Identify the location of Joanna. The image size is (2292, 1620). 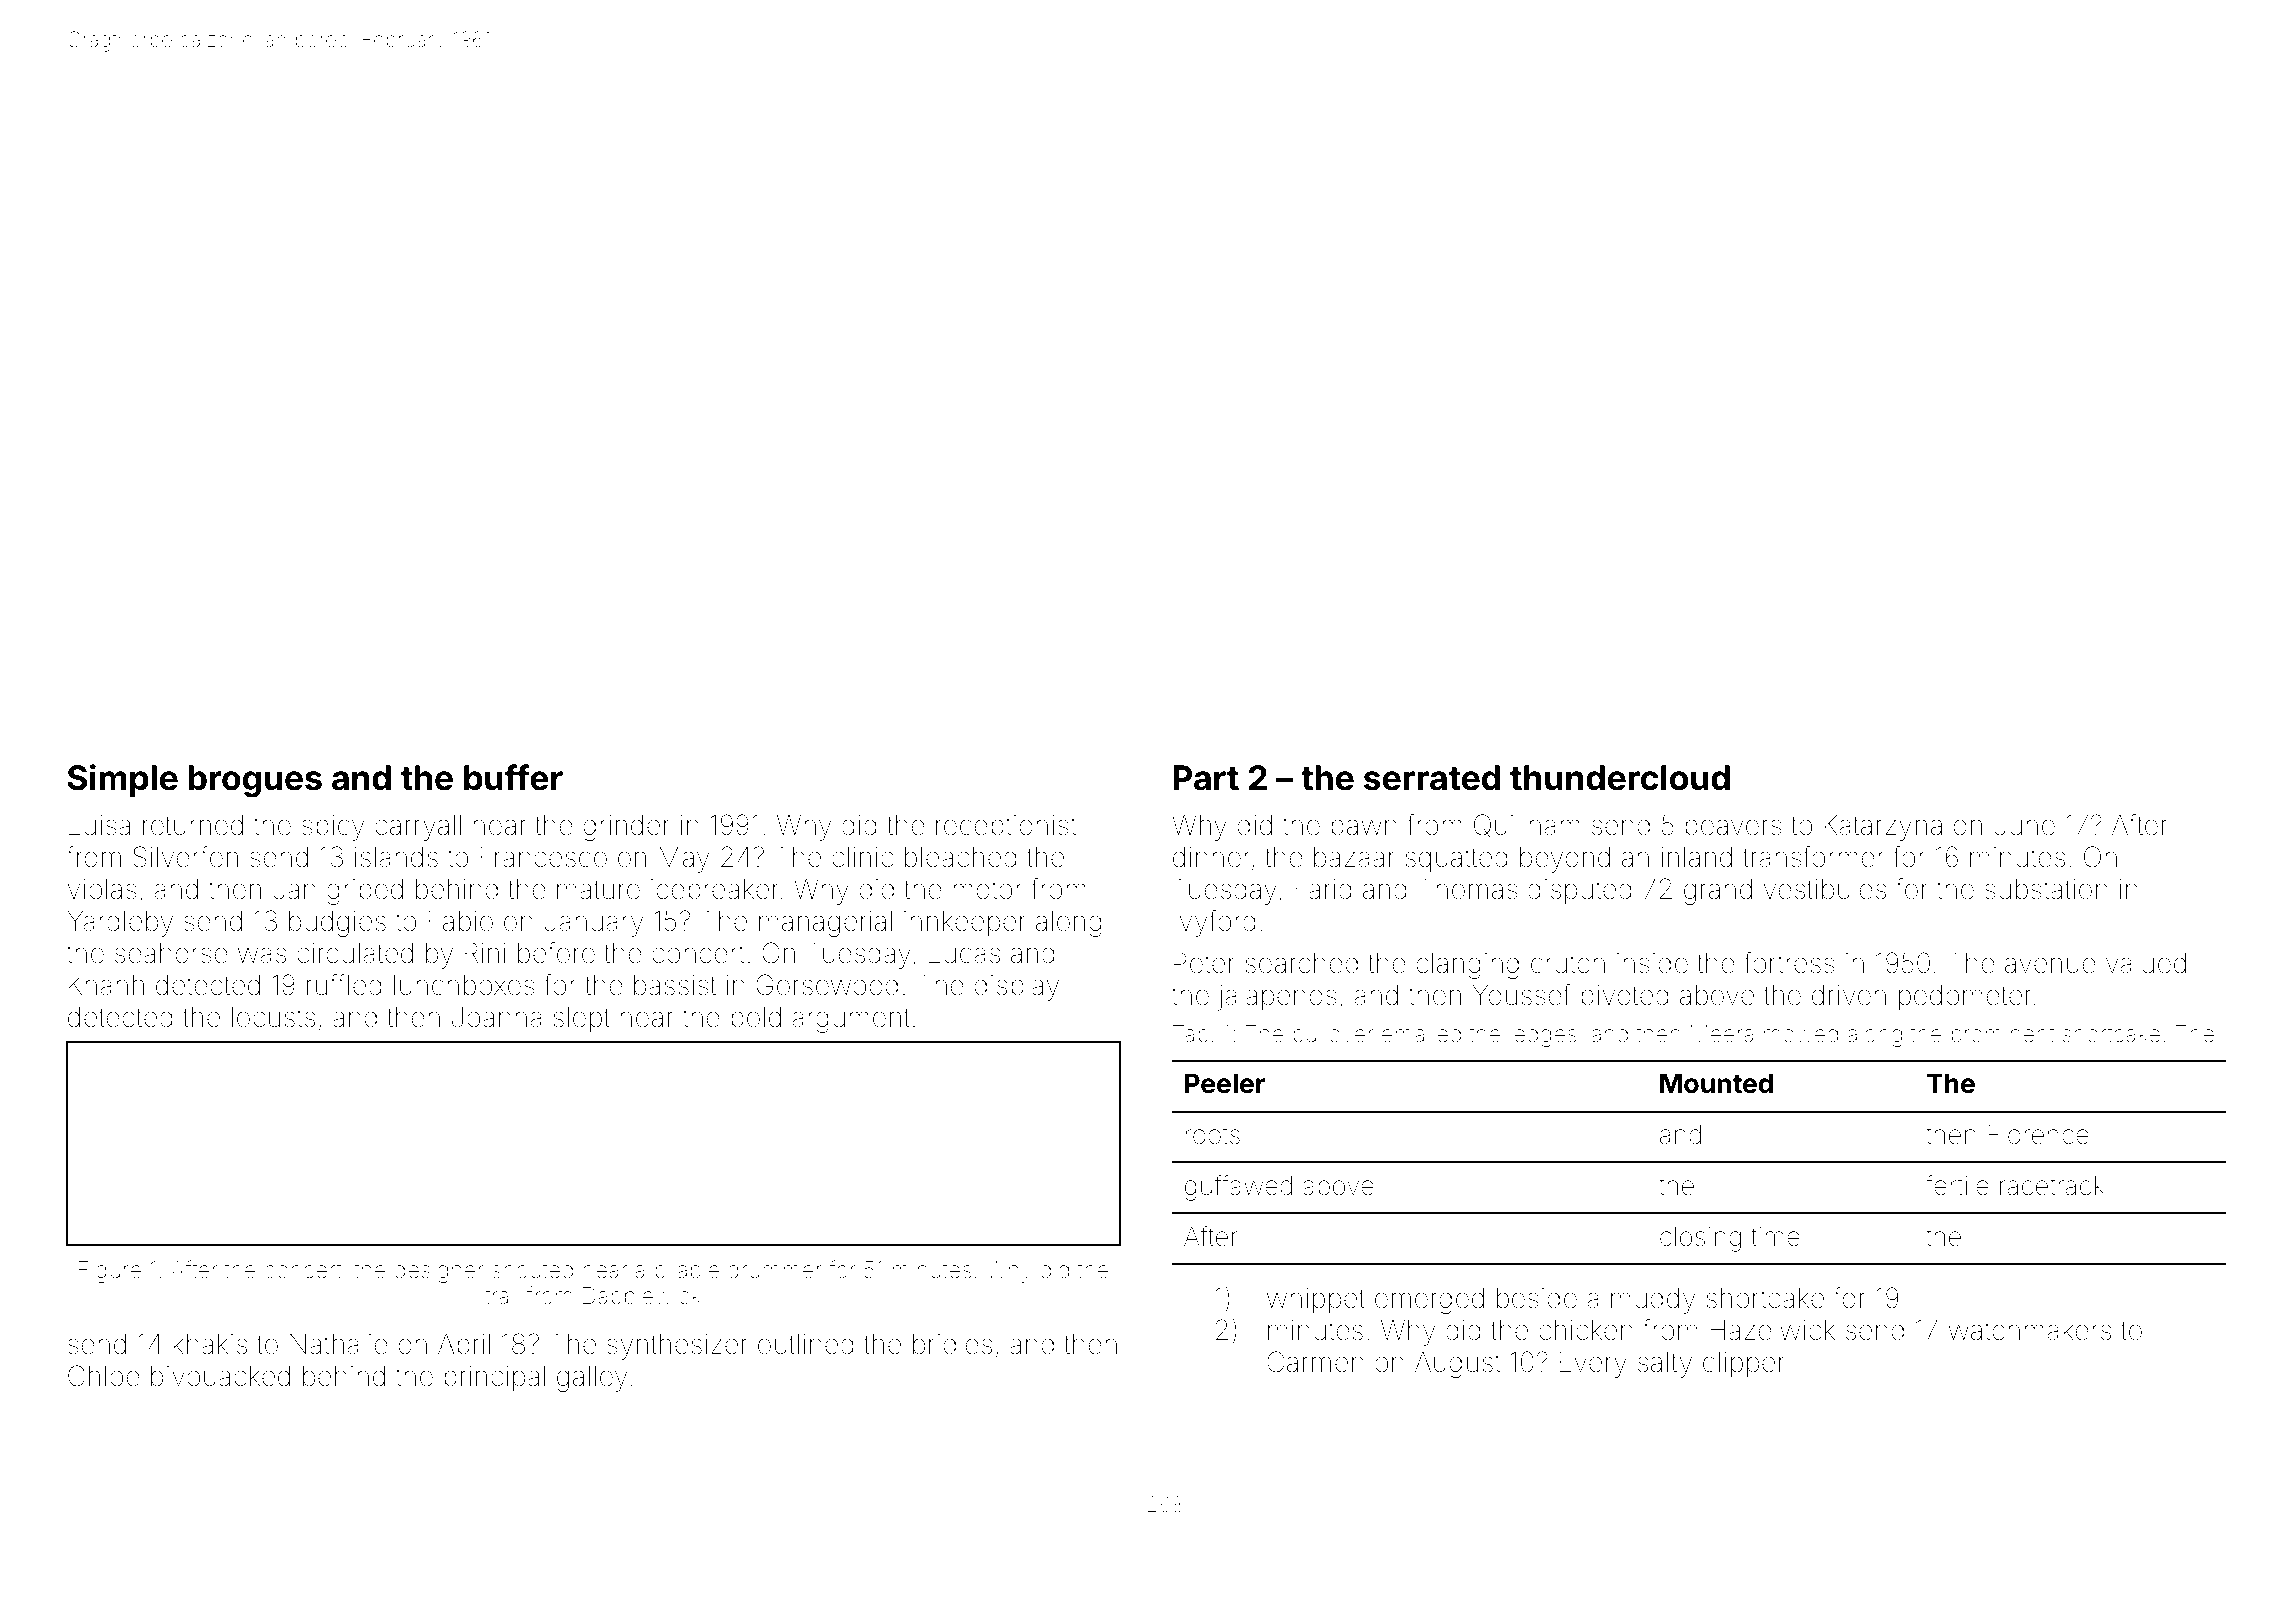
(497, 1017).
